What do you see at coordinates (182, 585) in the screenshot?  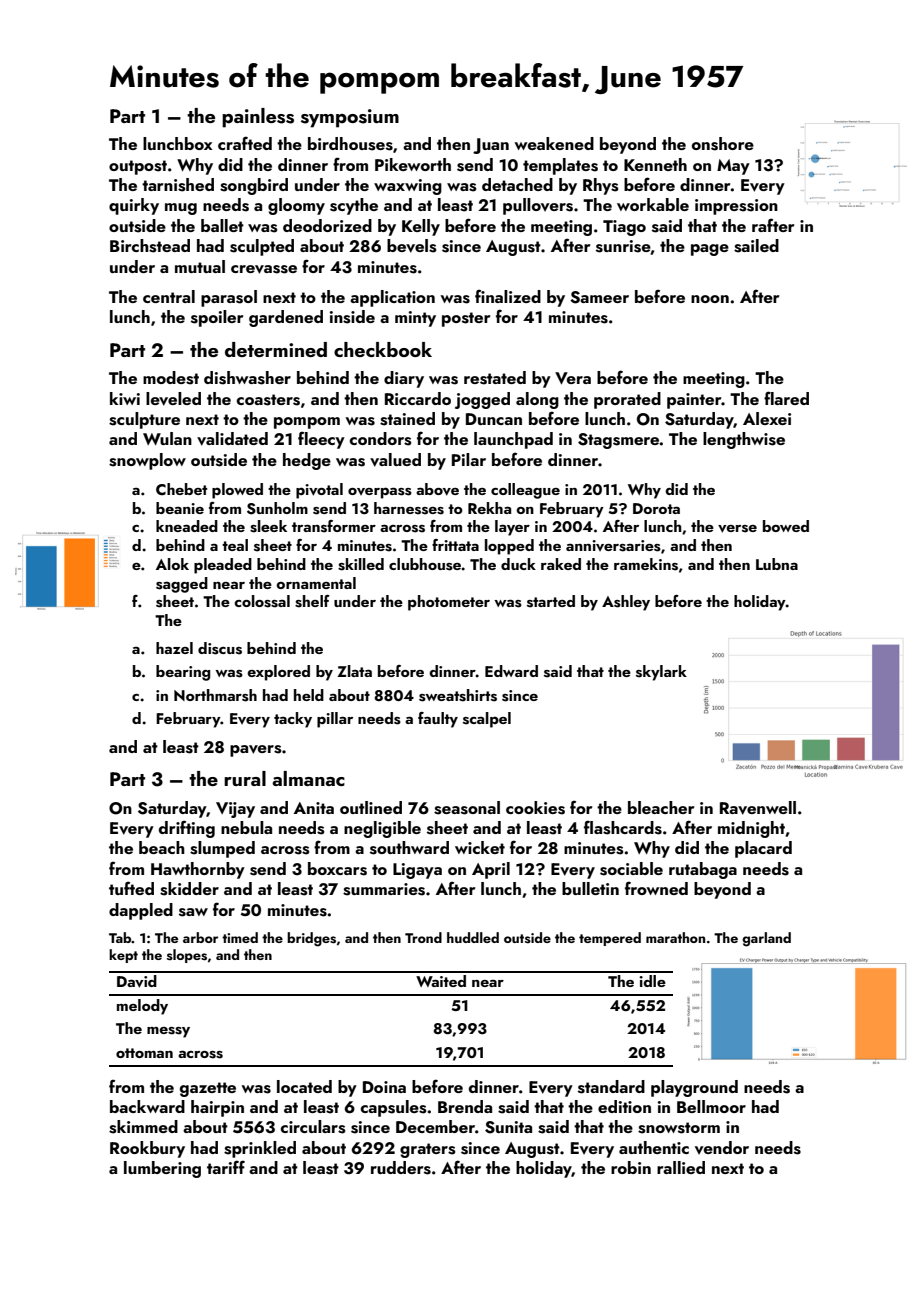 I see `sagged` at bounding box center [182, 585].
